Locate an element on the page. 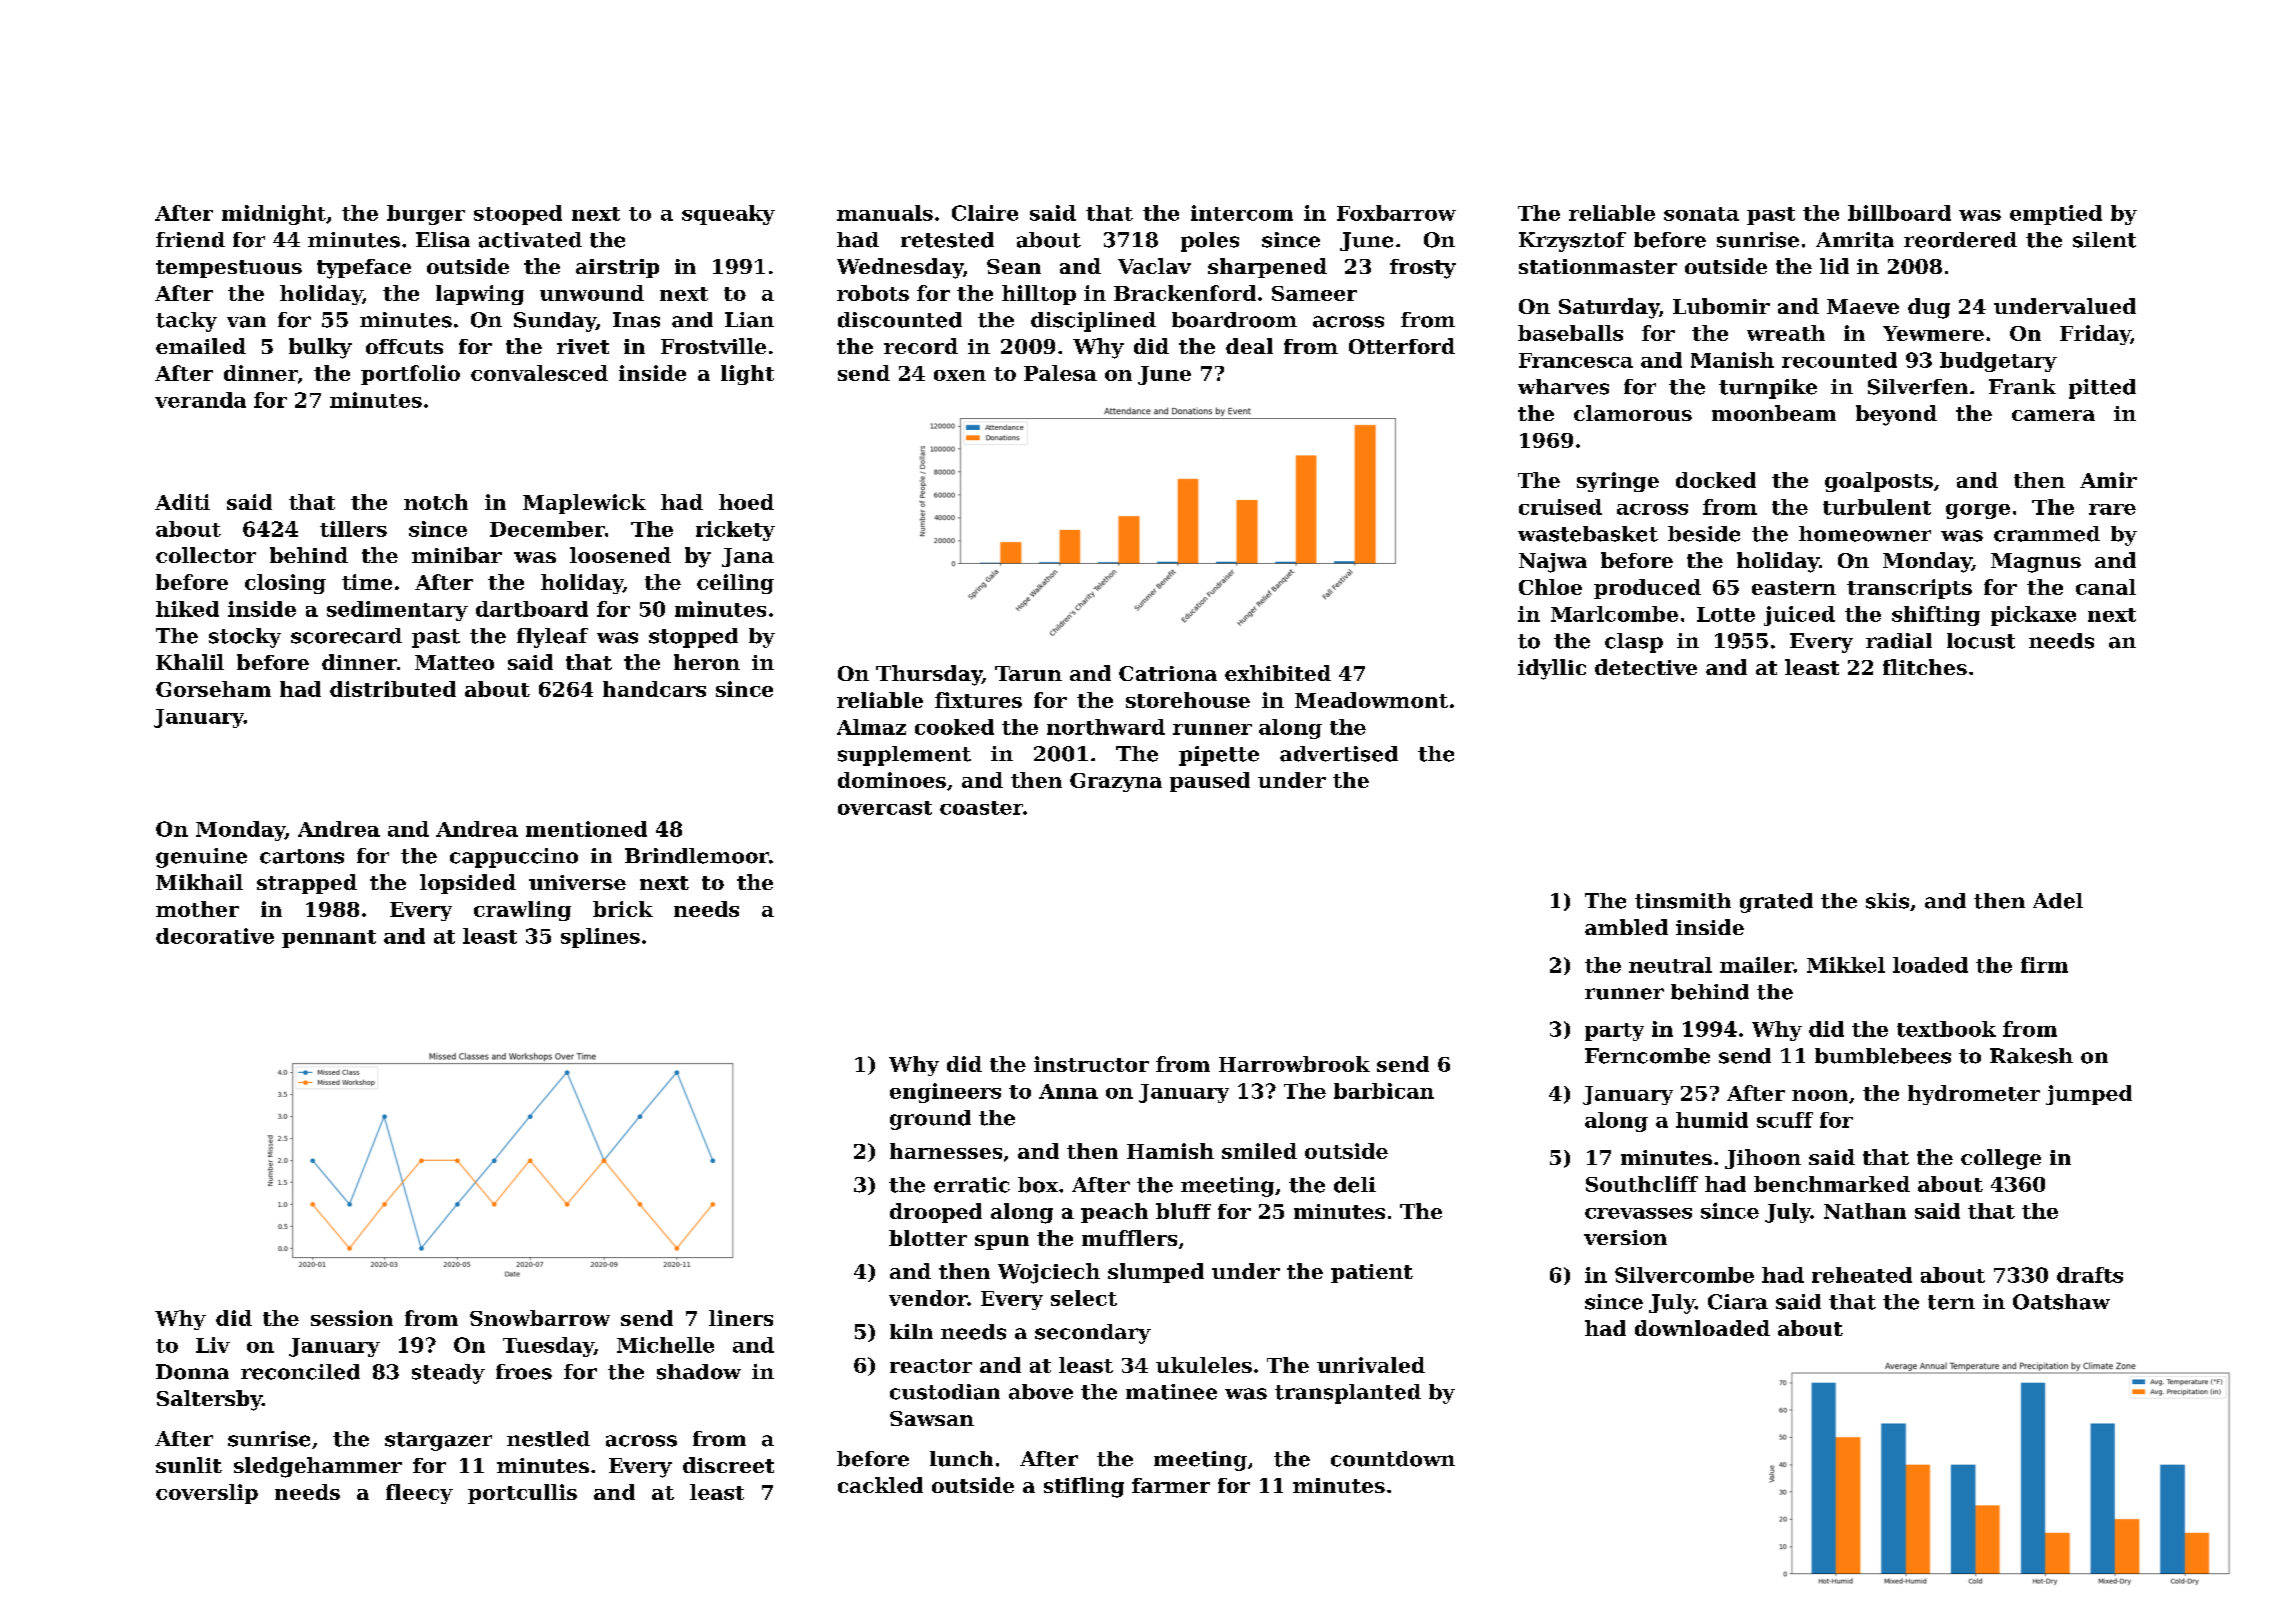 This document has height=1620, width=2292. countdown is located at coordinates (1393, 1459).
